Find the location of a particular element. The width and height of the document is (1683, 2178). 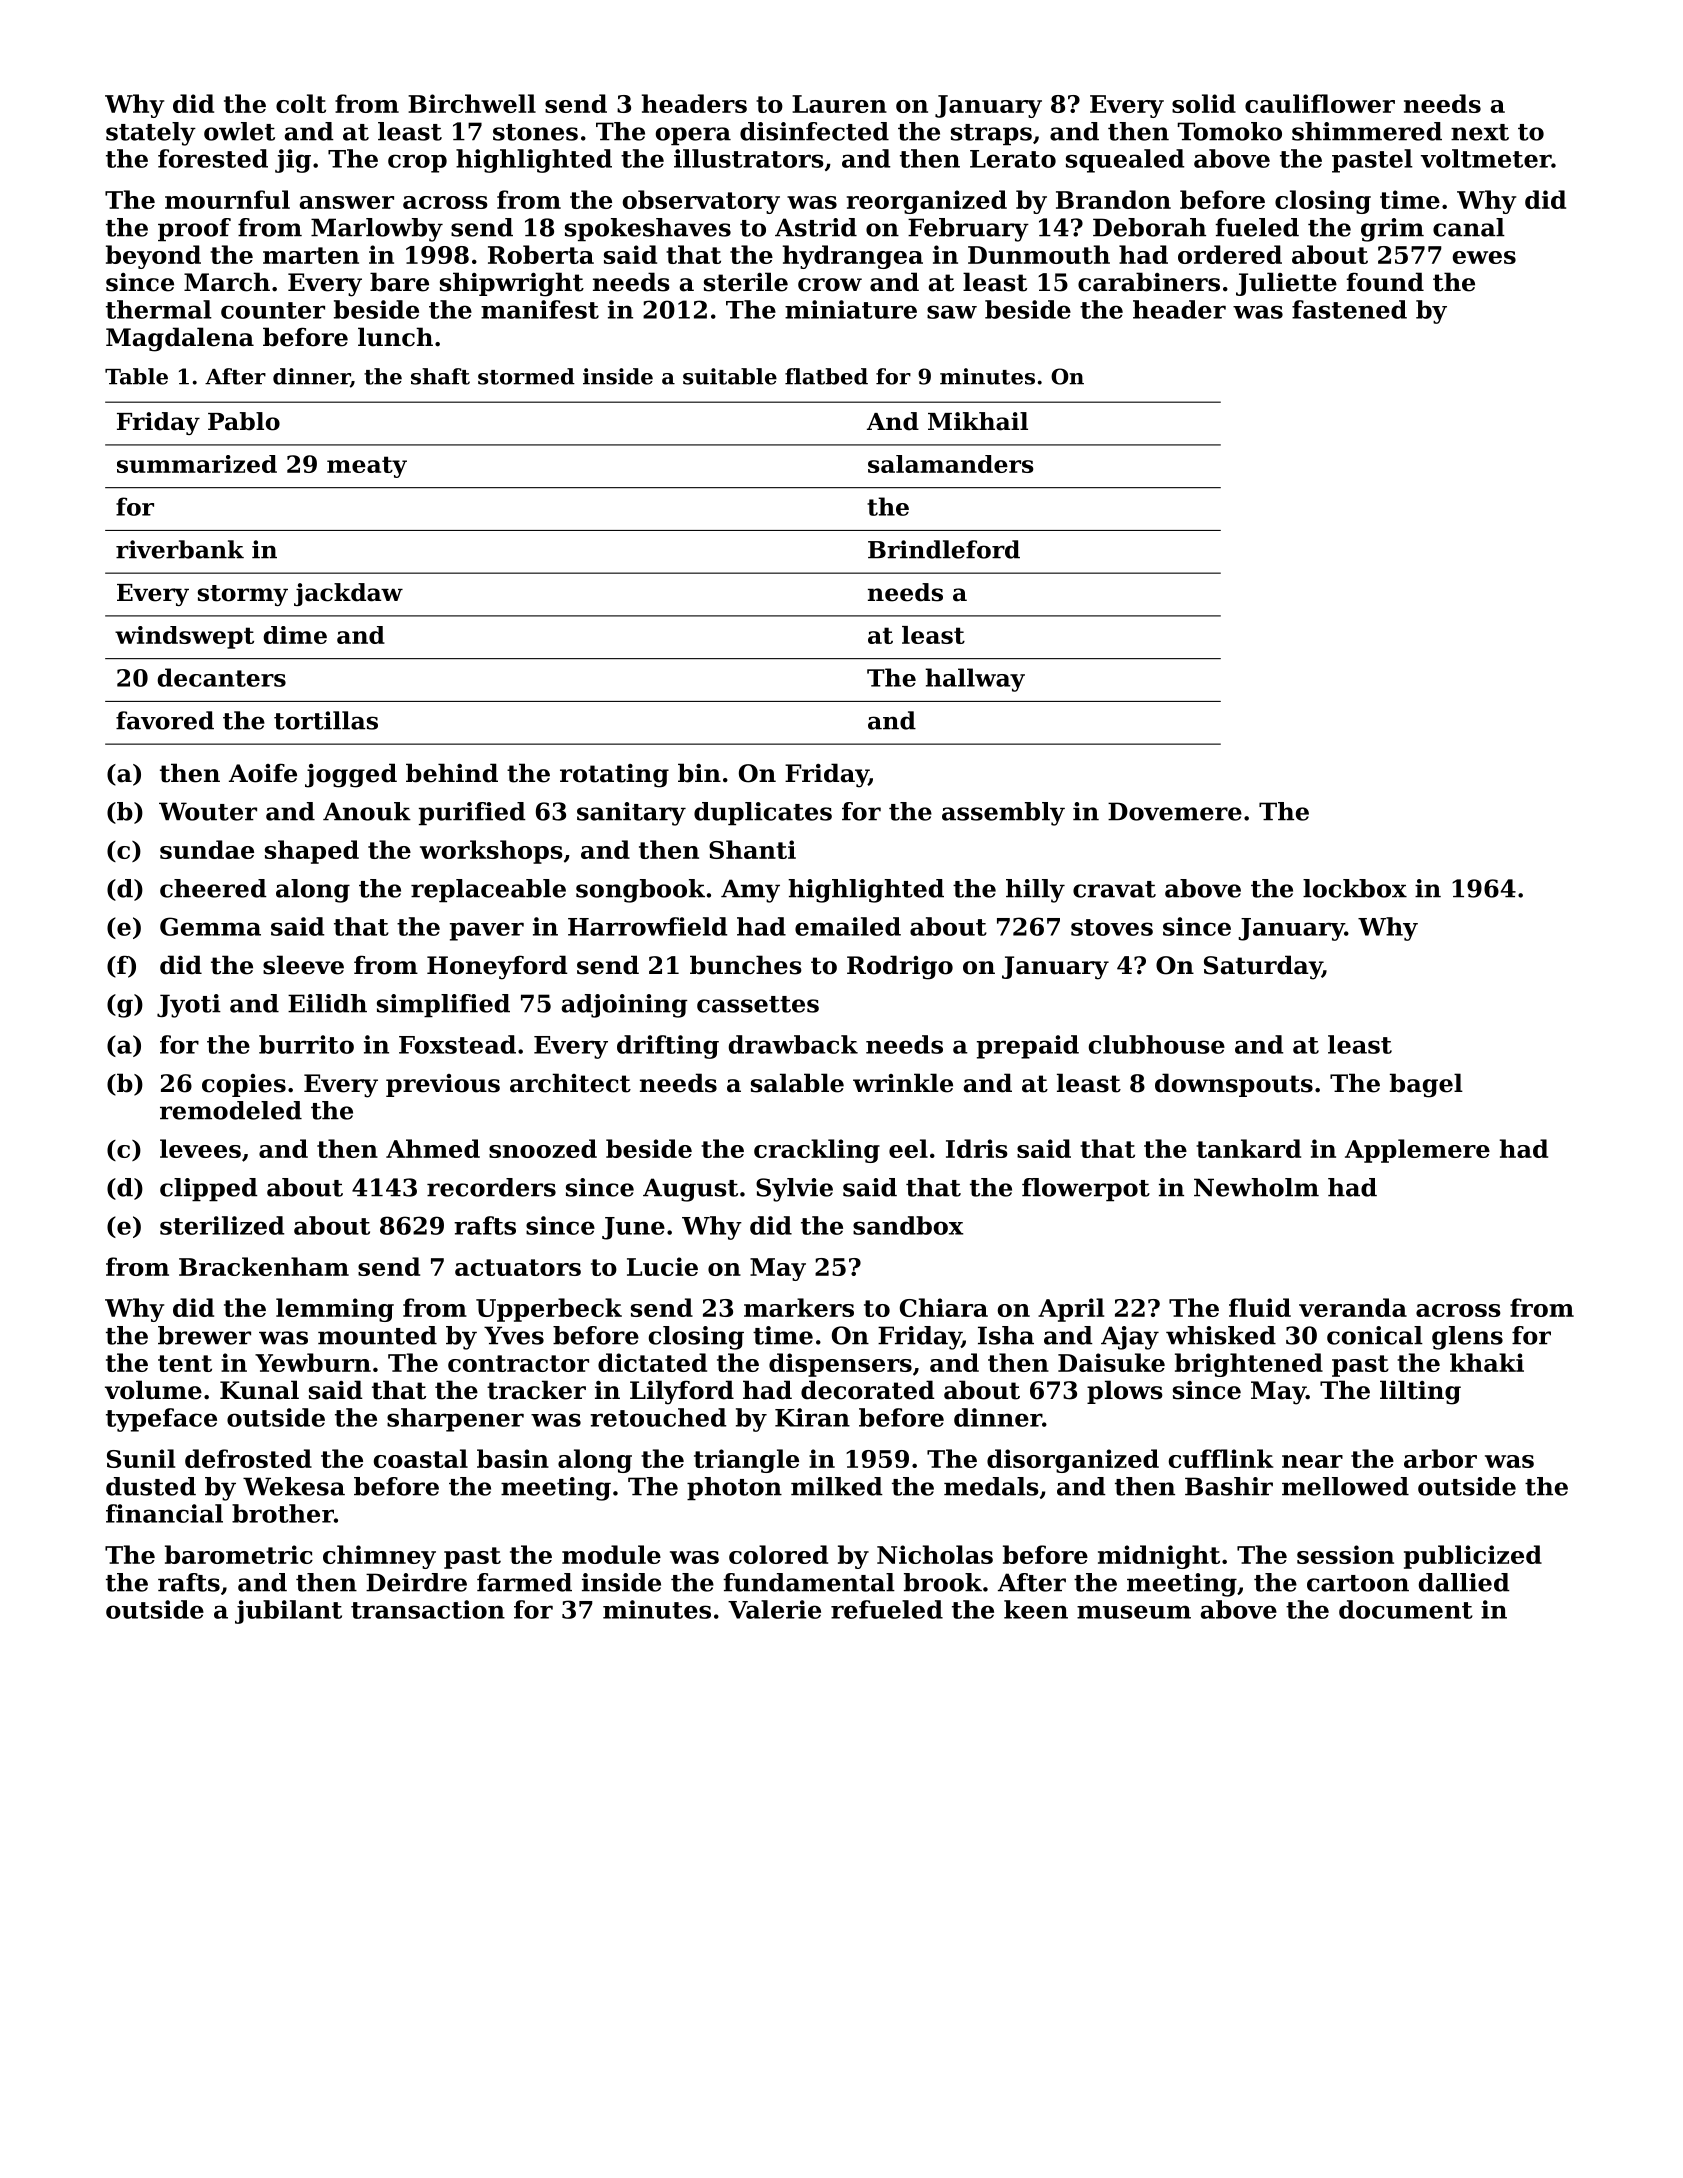

dusted is located at coordinates (151, 1486).
